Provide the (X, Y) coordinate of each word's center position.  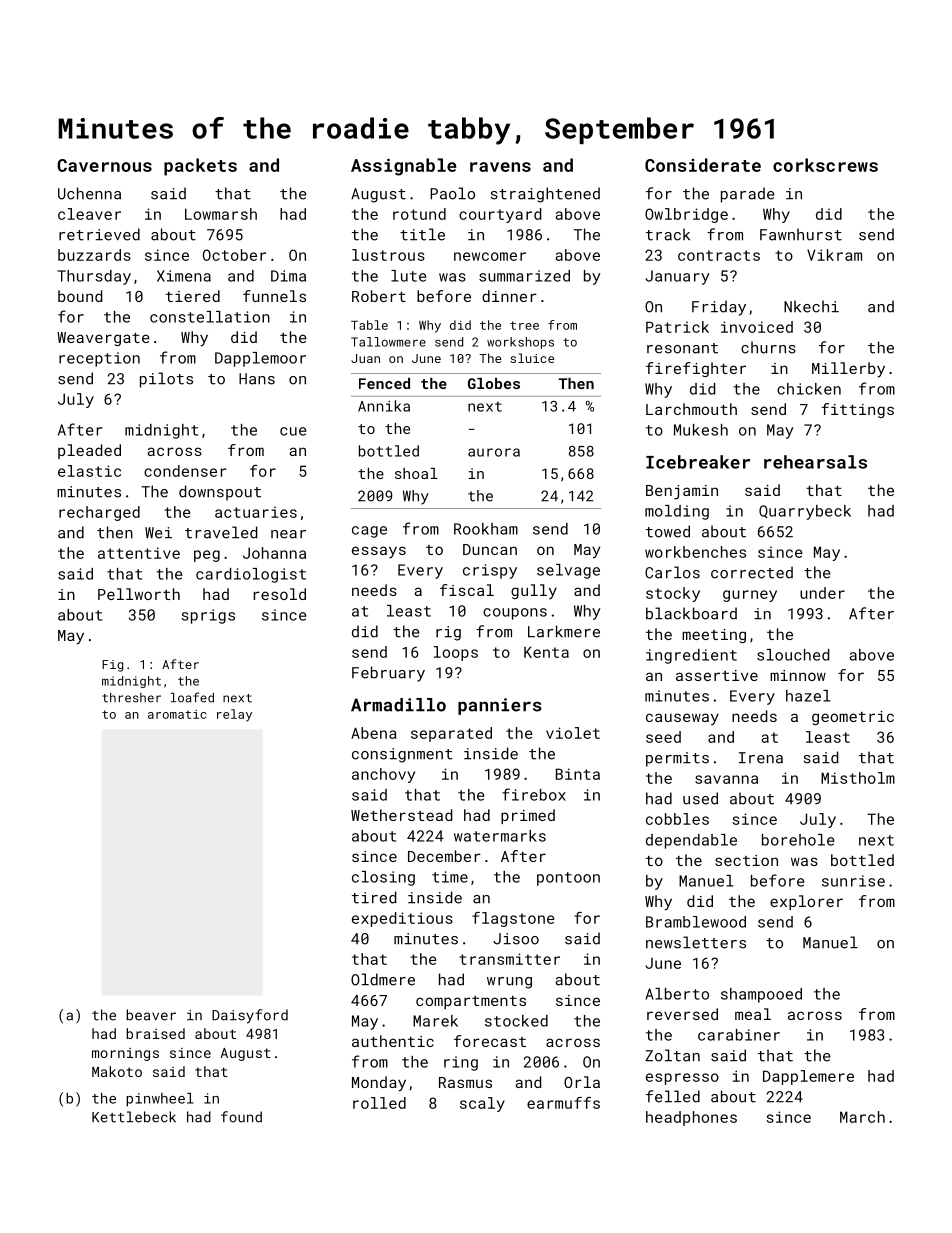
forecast (490, 1041)
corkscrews (825, 165)
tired (374, 897)
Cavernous (104, 165)
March (862, 1117)
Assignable (403, 167)
